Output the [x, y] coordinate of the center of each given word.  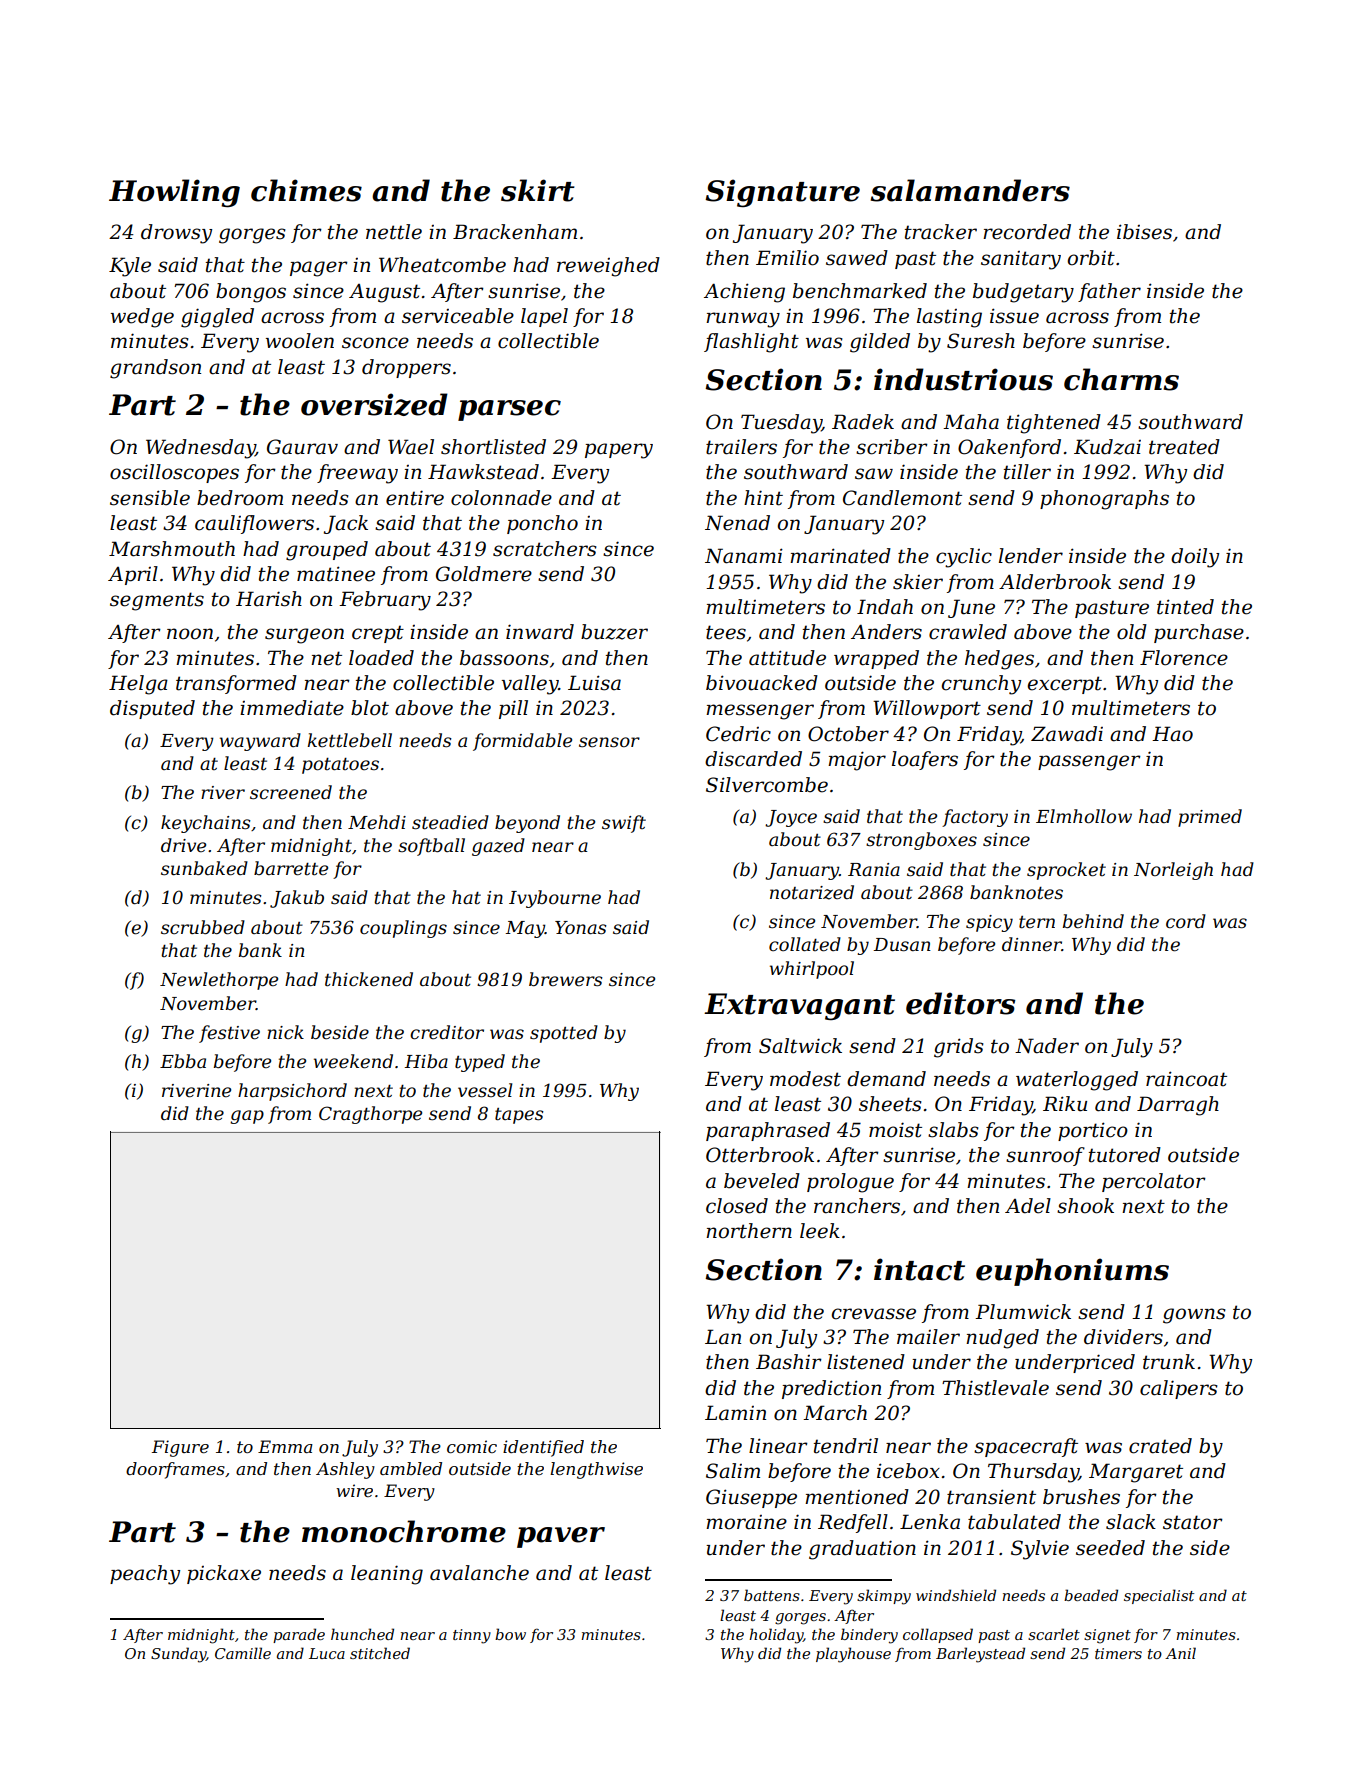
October [848, 734]
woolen [300, 341]
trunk [1169, 1362]
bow [510, 1634]
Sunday [178, 1655]
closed [737, 1206]
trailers [741, 447]
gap [247, 1117]
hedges [999, 660]
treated [1184, 447]
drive [183, 845]
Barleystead [980, 1655]
